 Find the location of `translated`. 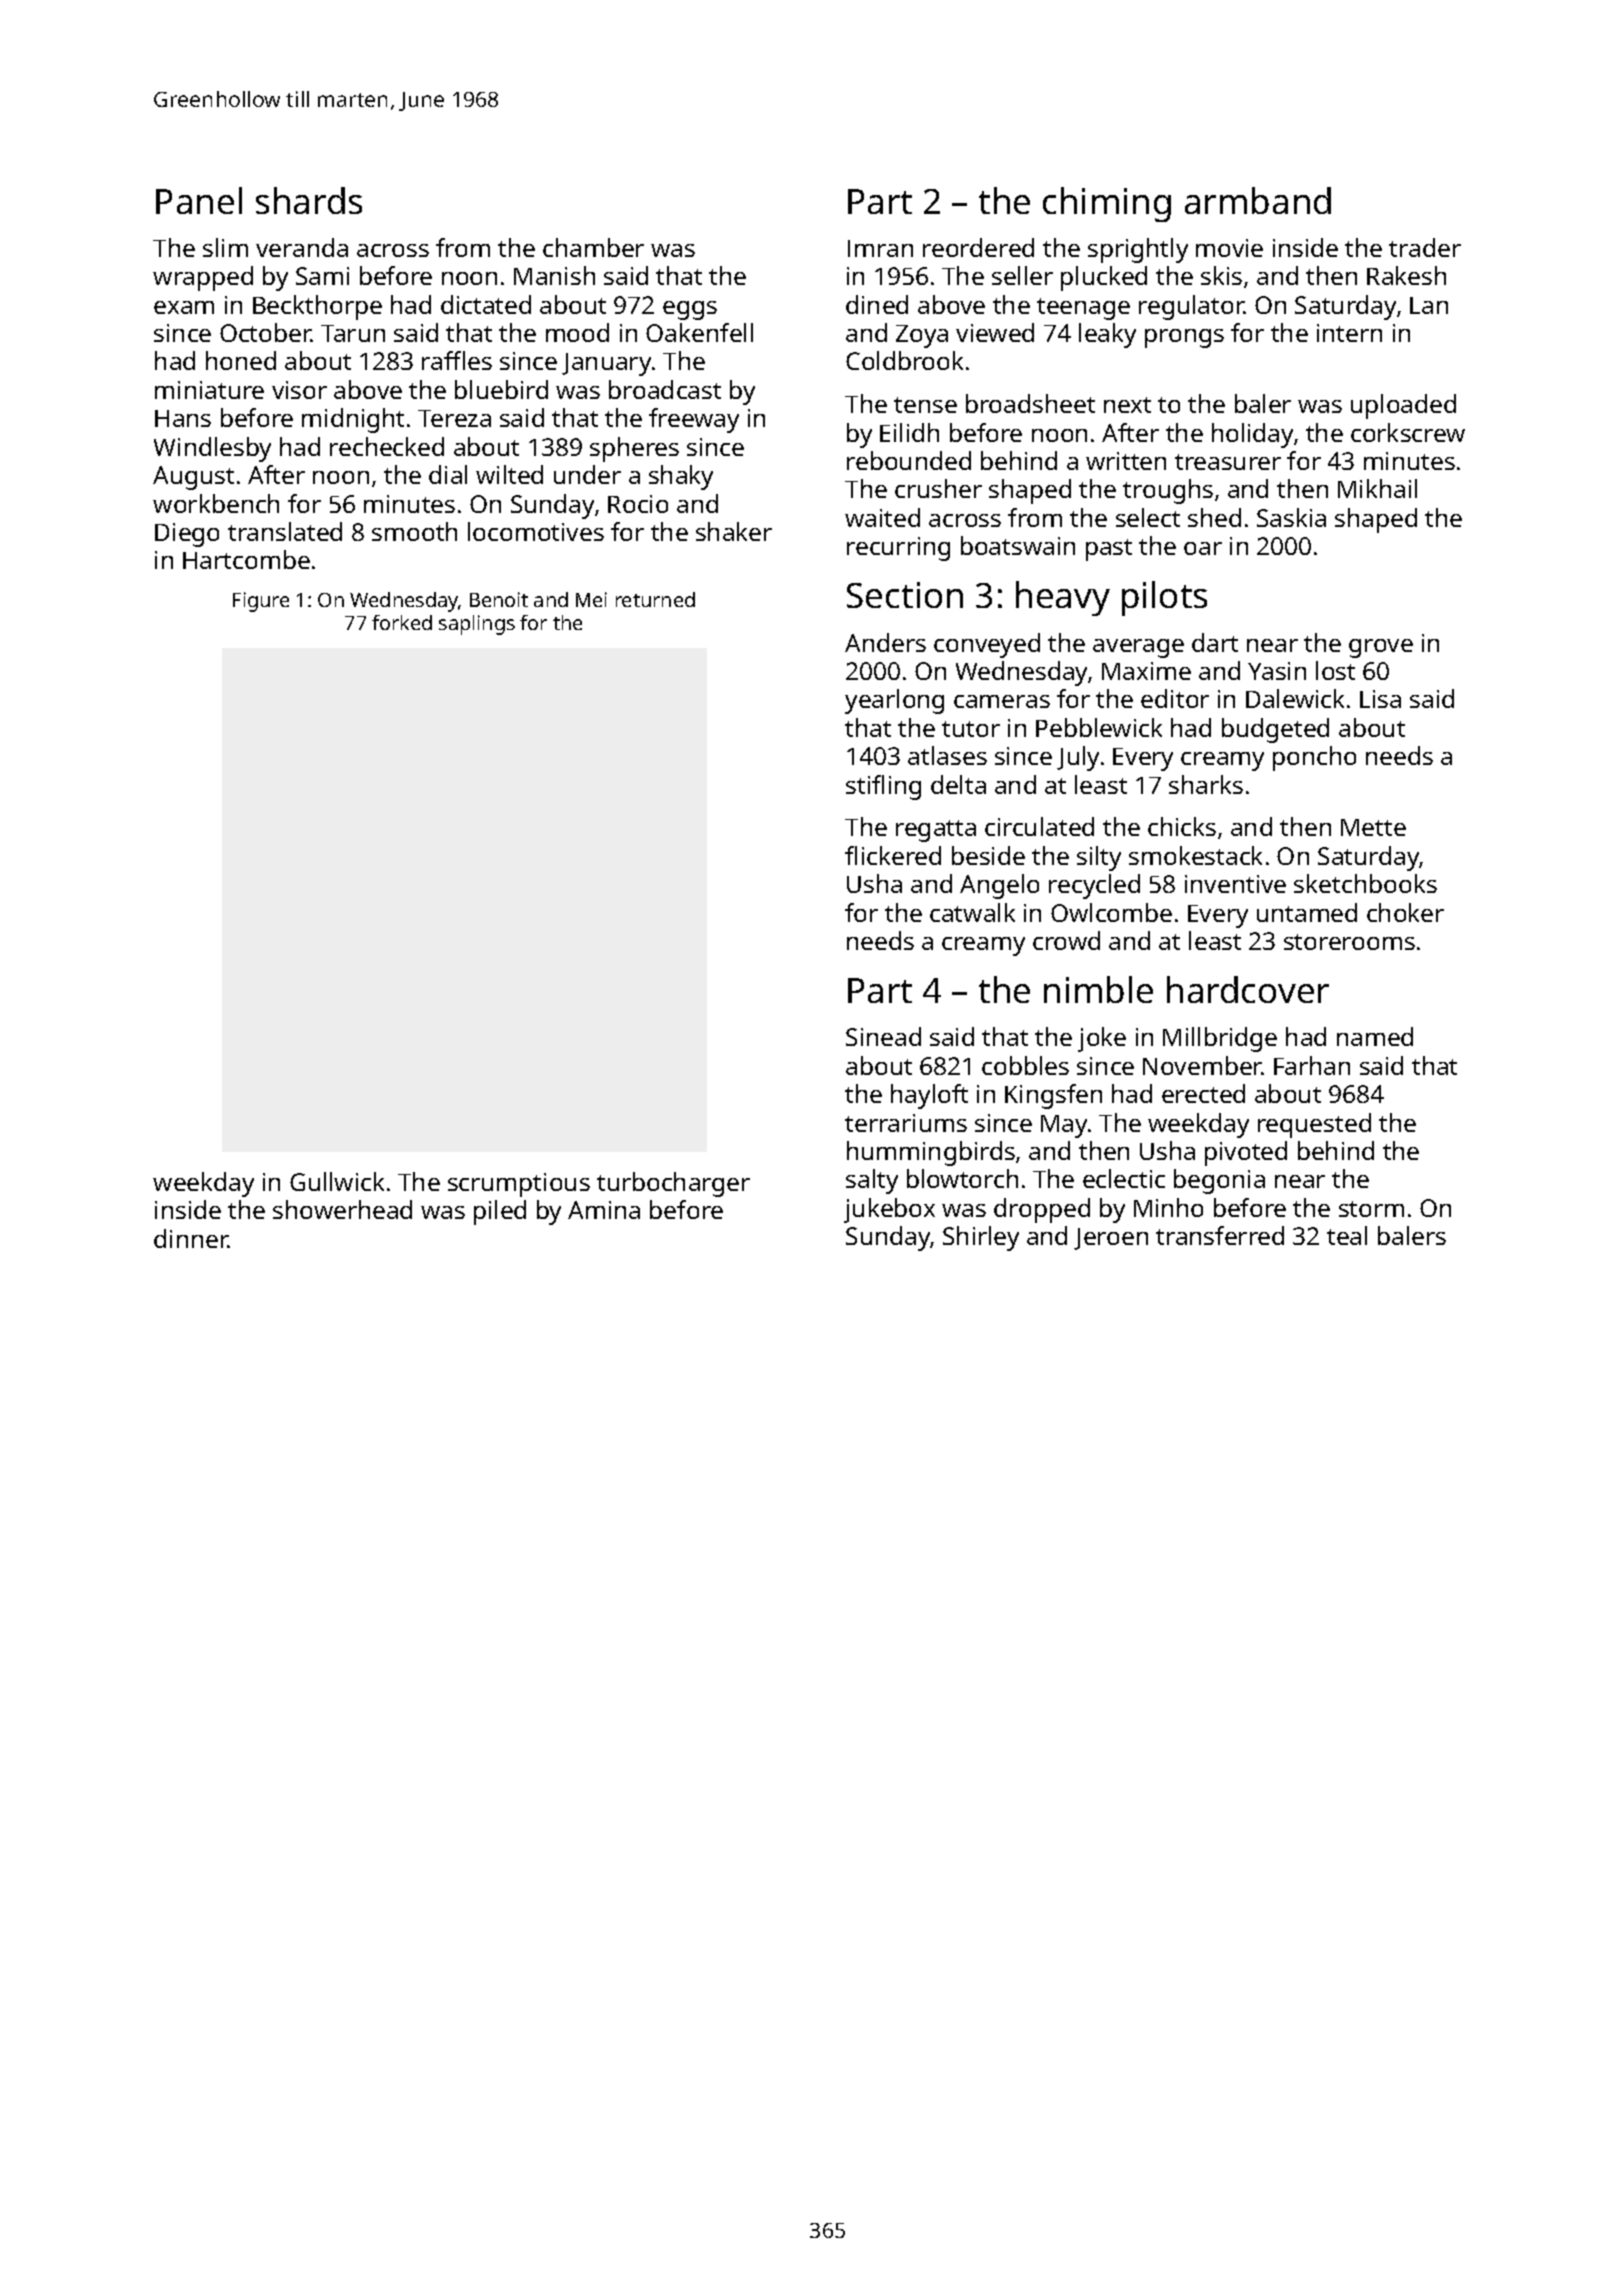

translated is located at coordinates (285, 531).
